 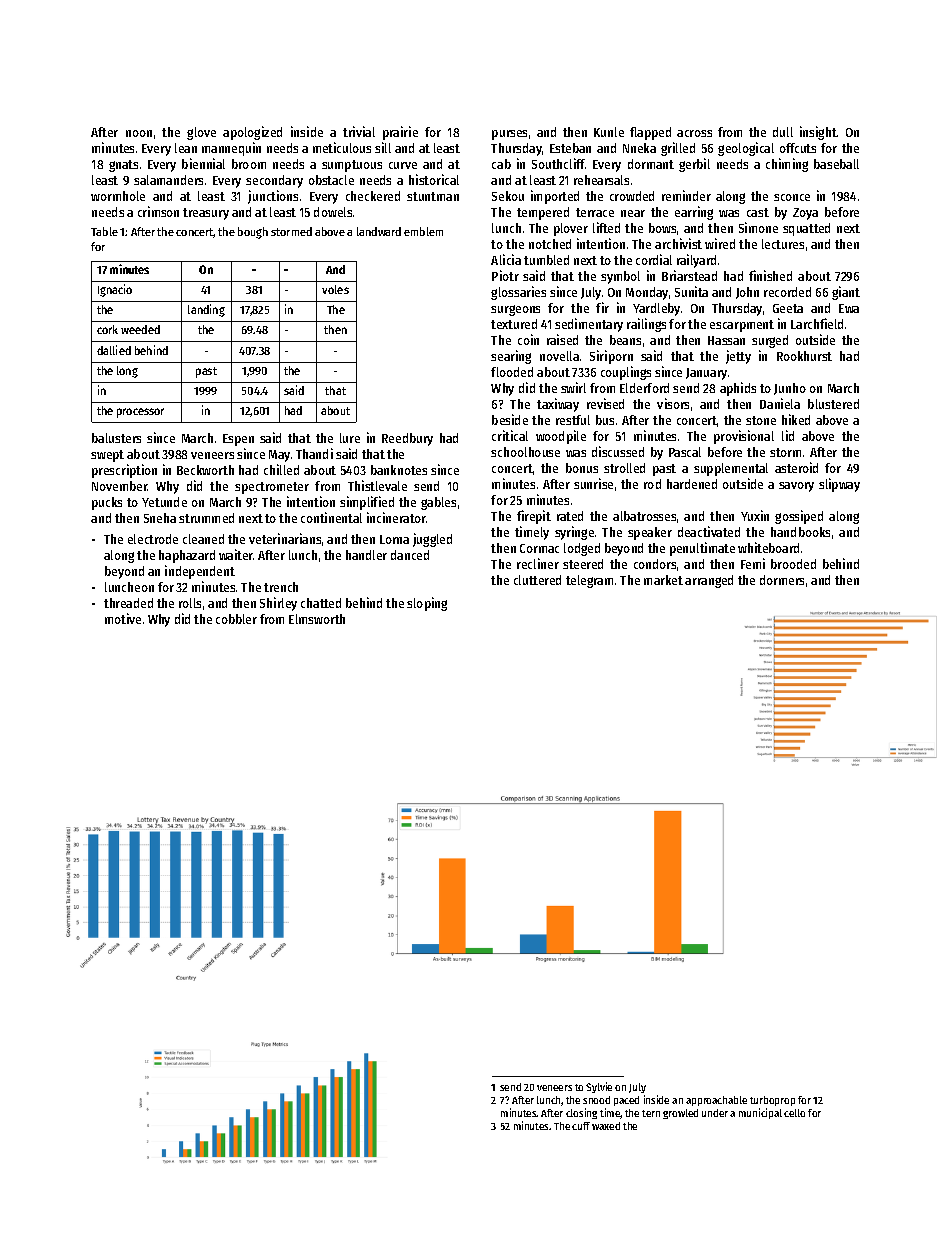 What do you see at coordinates (509, 135) in the screenshot?
I see `purses` at bounding box center [509, 135].
